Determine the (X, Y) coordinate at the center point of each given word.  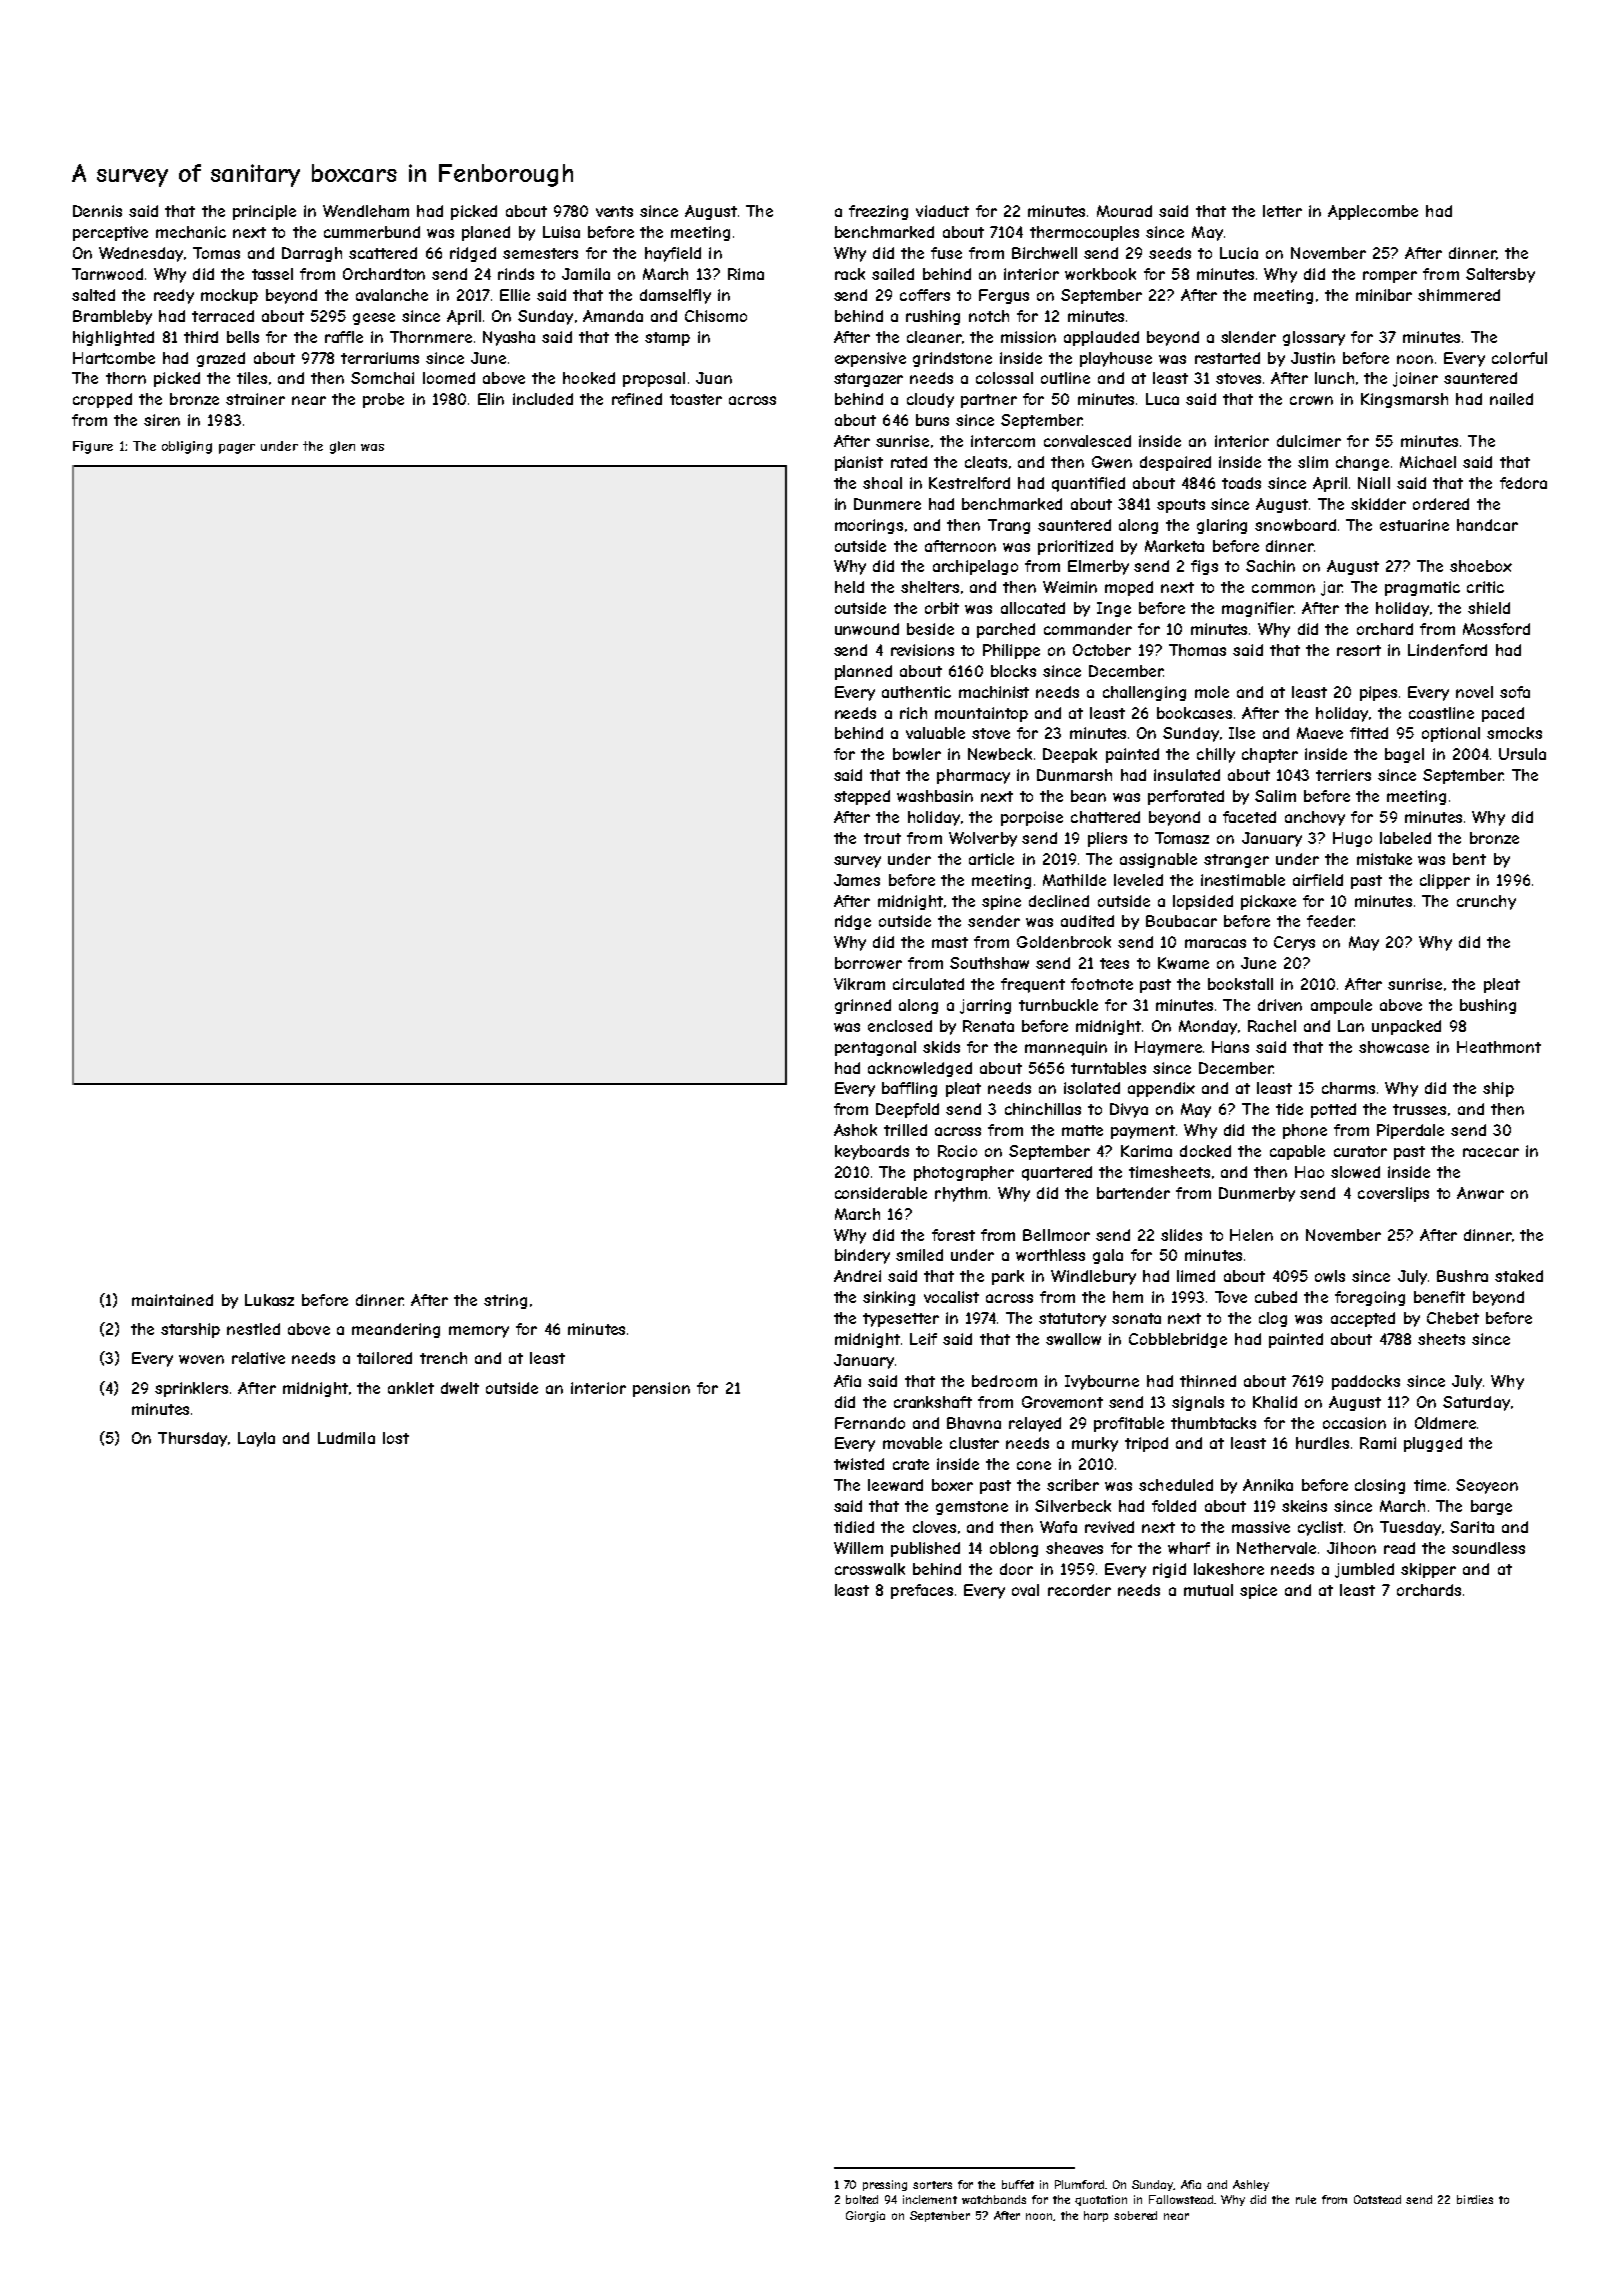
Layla (256, 1439)
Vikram (859, 984)
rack (850, 274)
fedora (1523, 483)
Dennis (97, 211)
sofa (1515, 692)
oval (1025, 1590)
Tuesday (1410, 1528)
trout (882, 838)
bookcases (1194, 713)
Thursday (192, 1439)
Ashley (1251, 2185)
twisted (859, 1464)
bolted (862, 2199)
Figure (93, 447)
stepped (862, 797)
